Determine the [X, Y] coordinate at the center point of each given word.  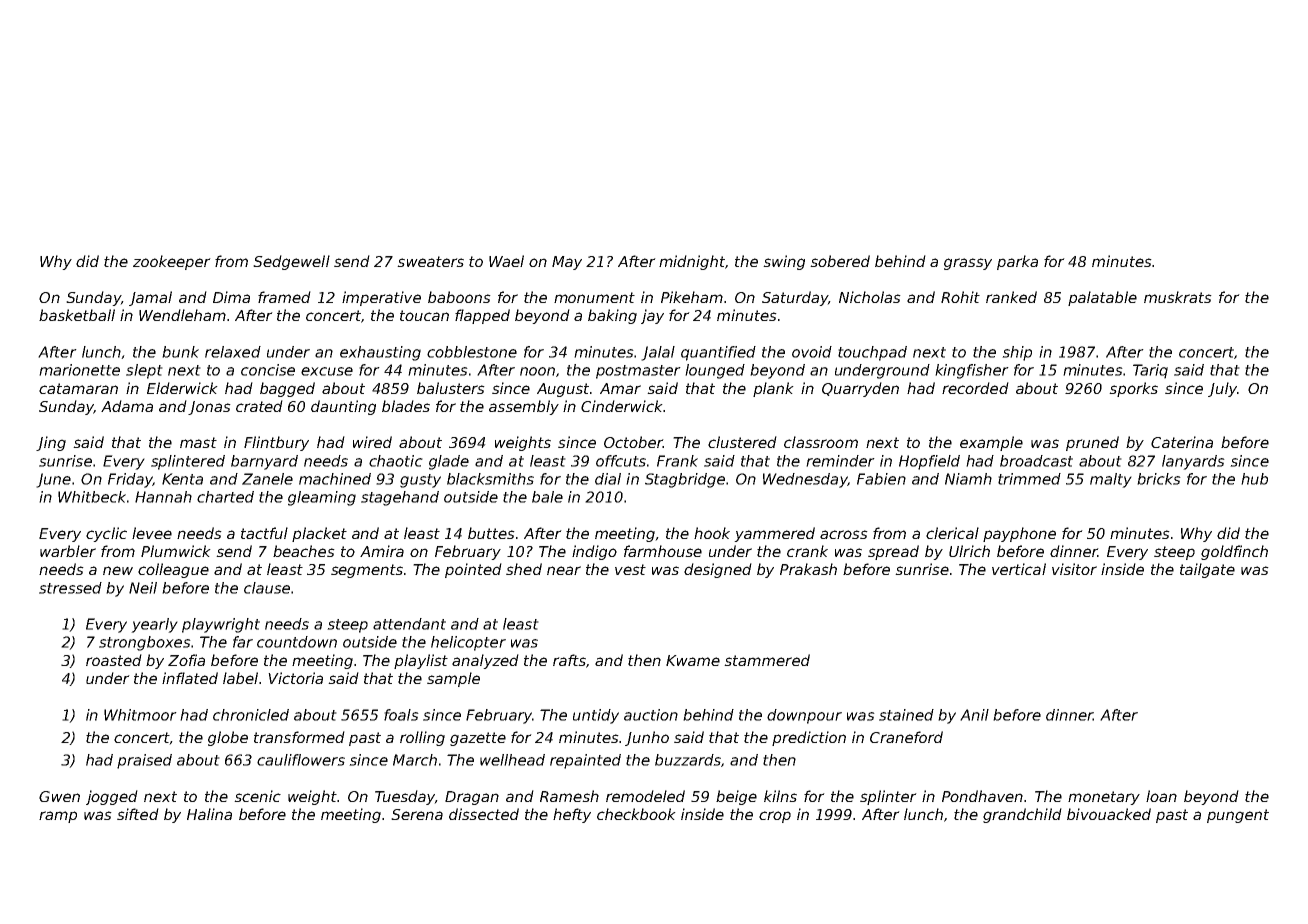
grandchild [1022, 815]
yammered [774, 534]
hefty [572, 815]
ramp [58, 817]
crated [259, 406]
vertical [1019, 569]
